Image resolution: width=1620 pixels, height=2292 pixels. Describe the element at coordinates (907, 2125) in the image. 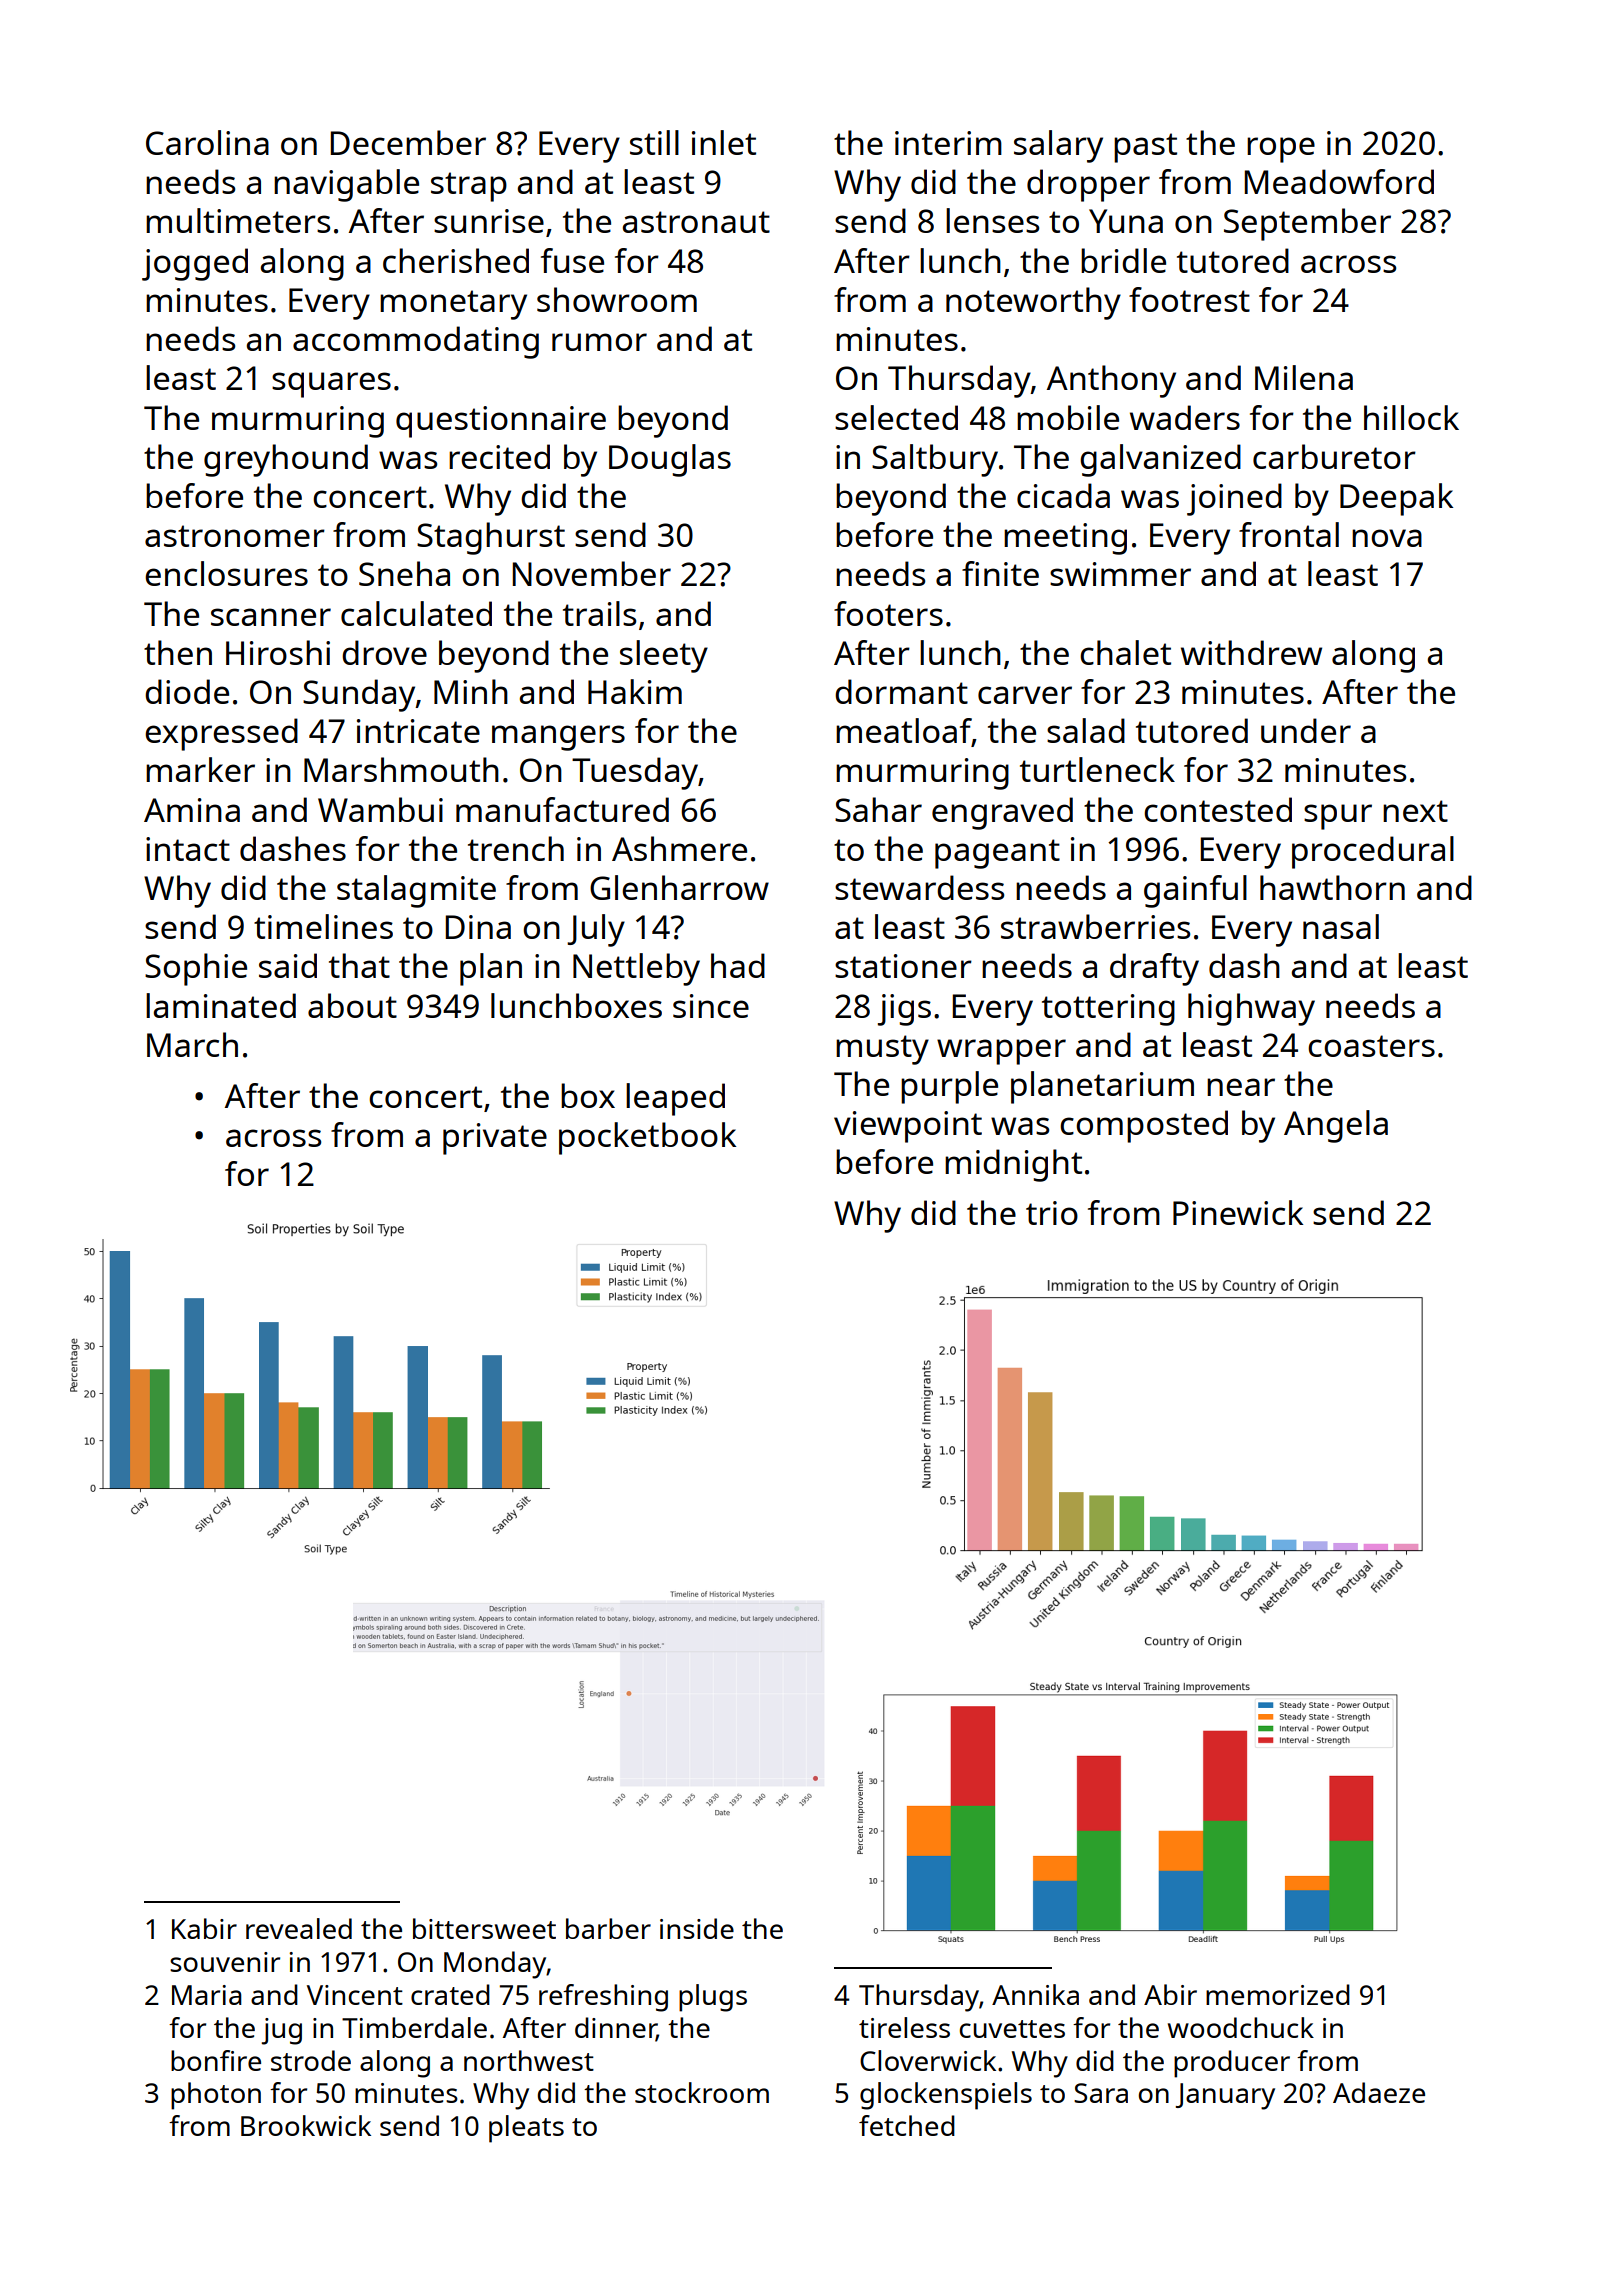

I see `fetched` at that location.
